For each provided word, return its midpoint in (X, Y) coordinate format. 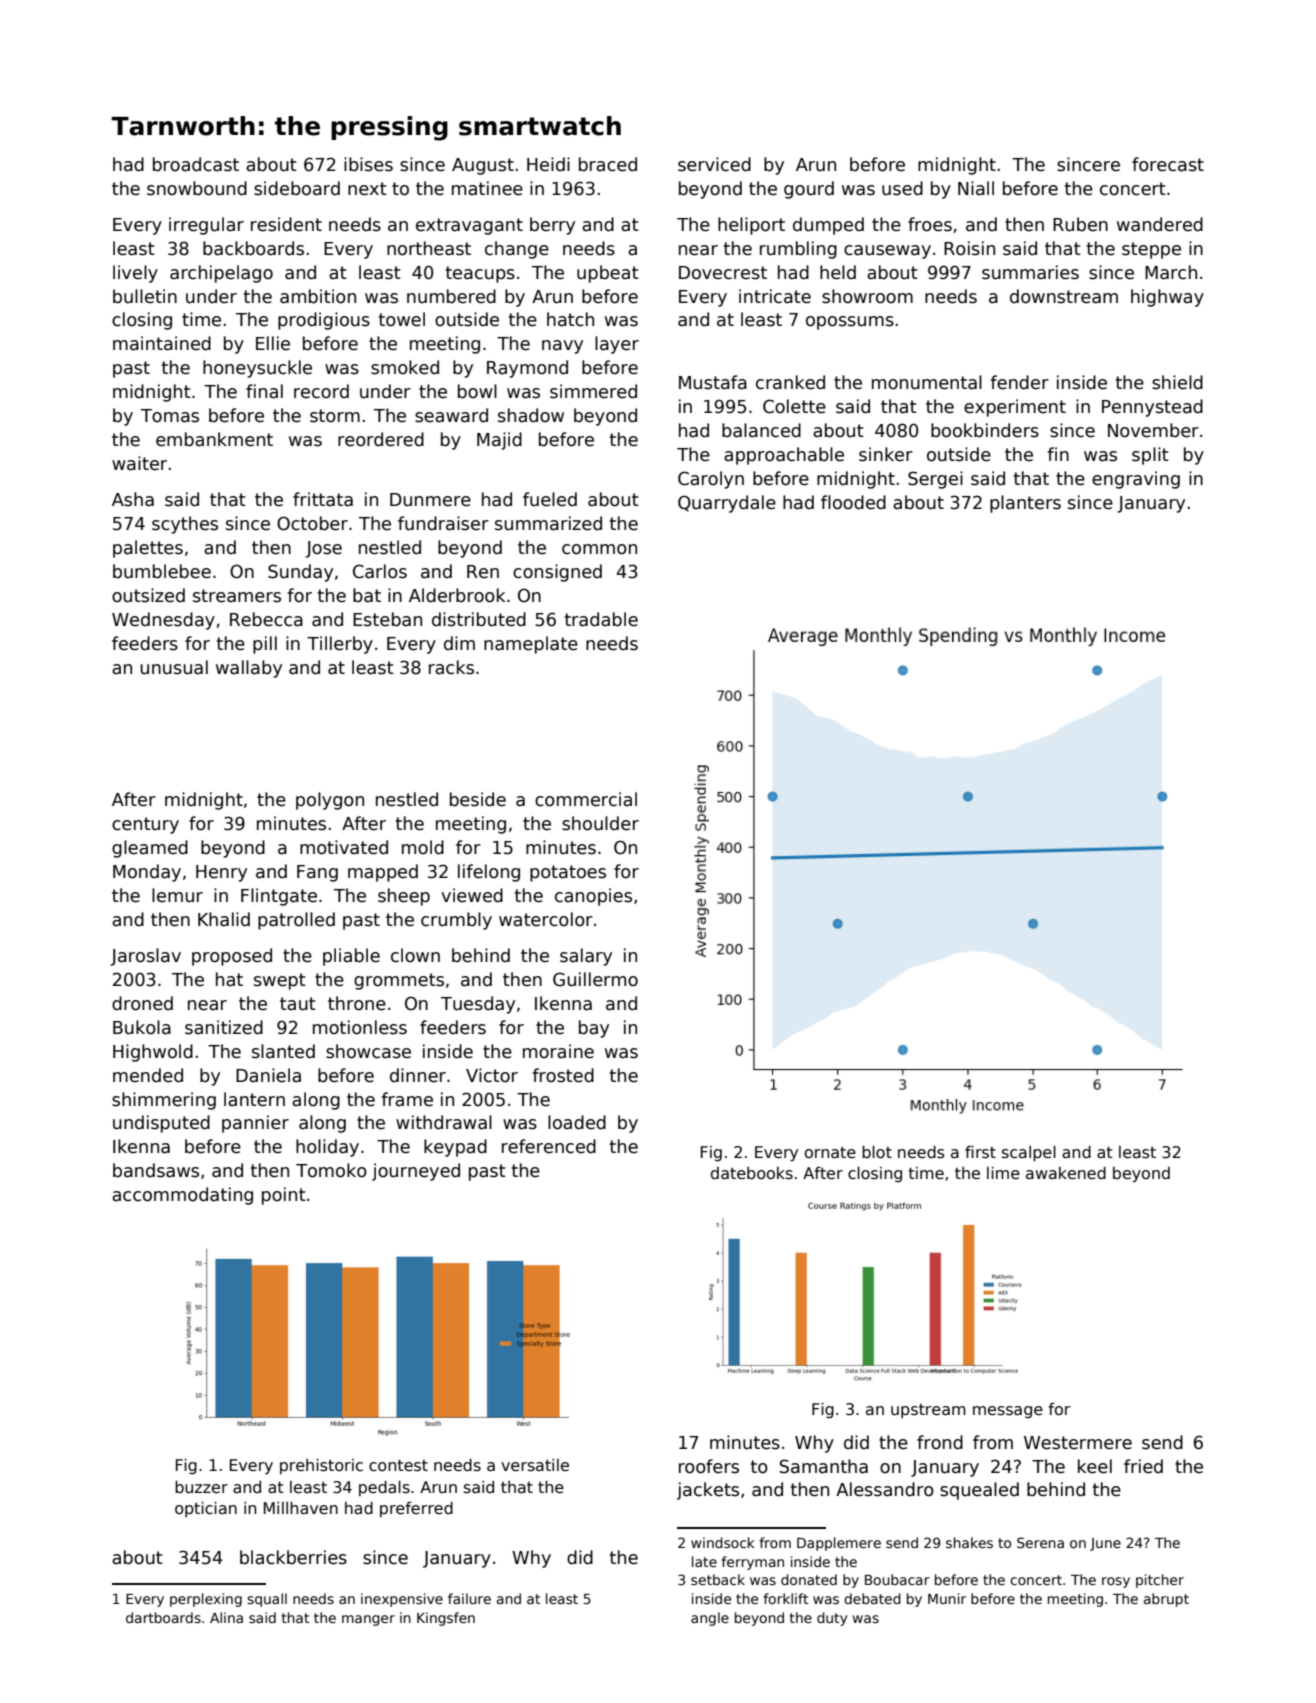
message (1008, 1412)
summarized (548, 523)
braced (608, 164)
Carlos (380, 571)
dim (459, 643)
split (1150, 456)
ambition (318, 296)
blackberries (293, 1557)
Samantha (824, 1466)
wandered (1160, 224)
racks (451, 667)
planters (1025, 504)
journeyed (416, 1172)
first (980, 1152)
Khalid (224, 919)
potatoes (568, 873)
